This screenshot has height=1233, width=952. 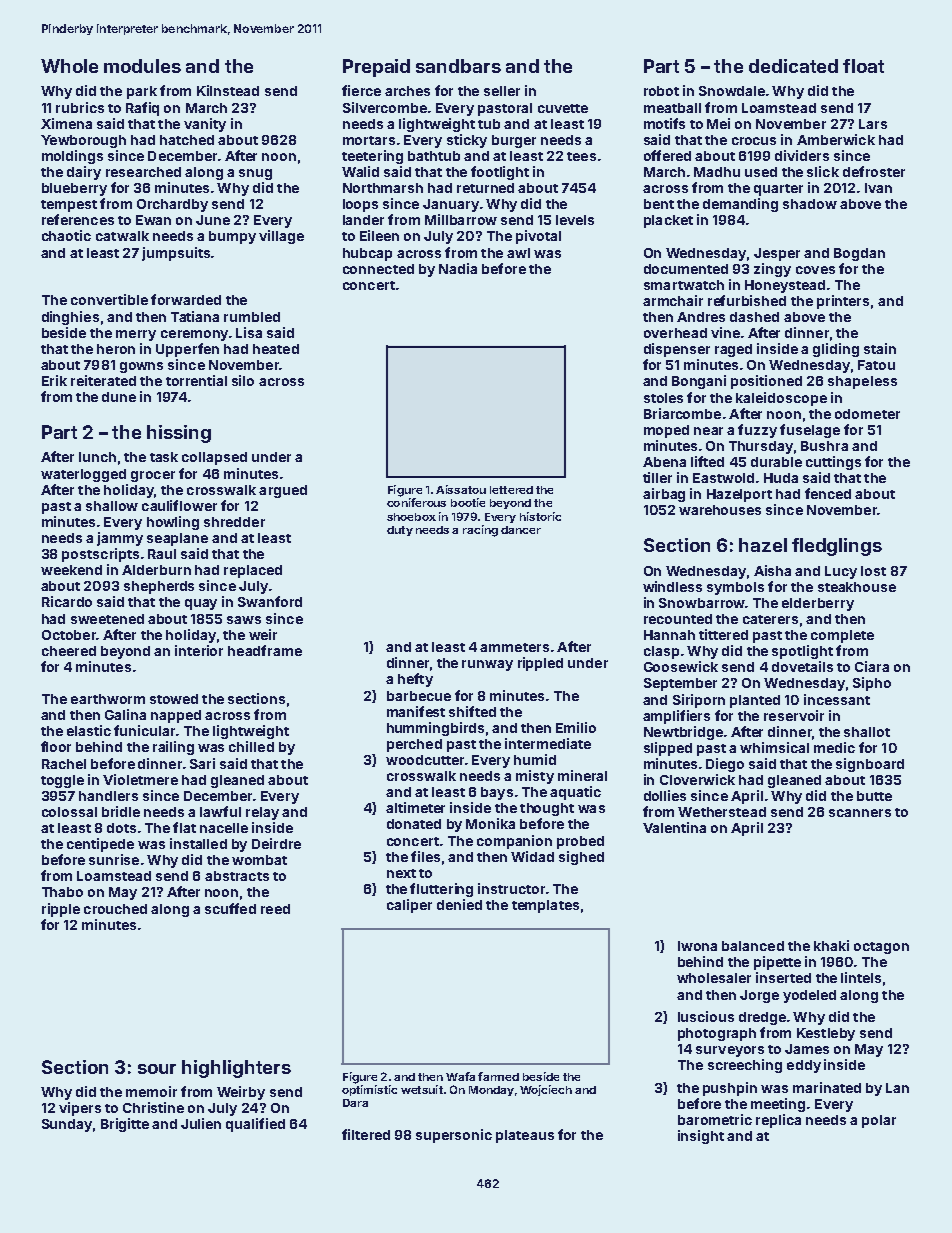 What do you see at coordinates (458, 66) in the screenshot?
I see `sandbars` at bounding box center [458, 66].
